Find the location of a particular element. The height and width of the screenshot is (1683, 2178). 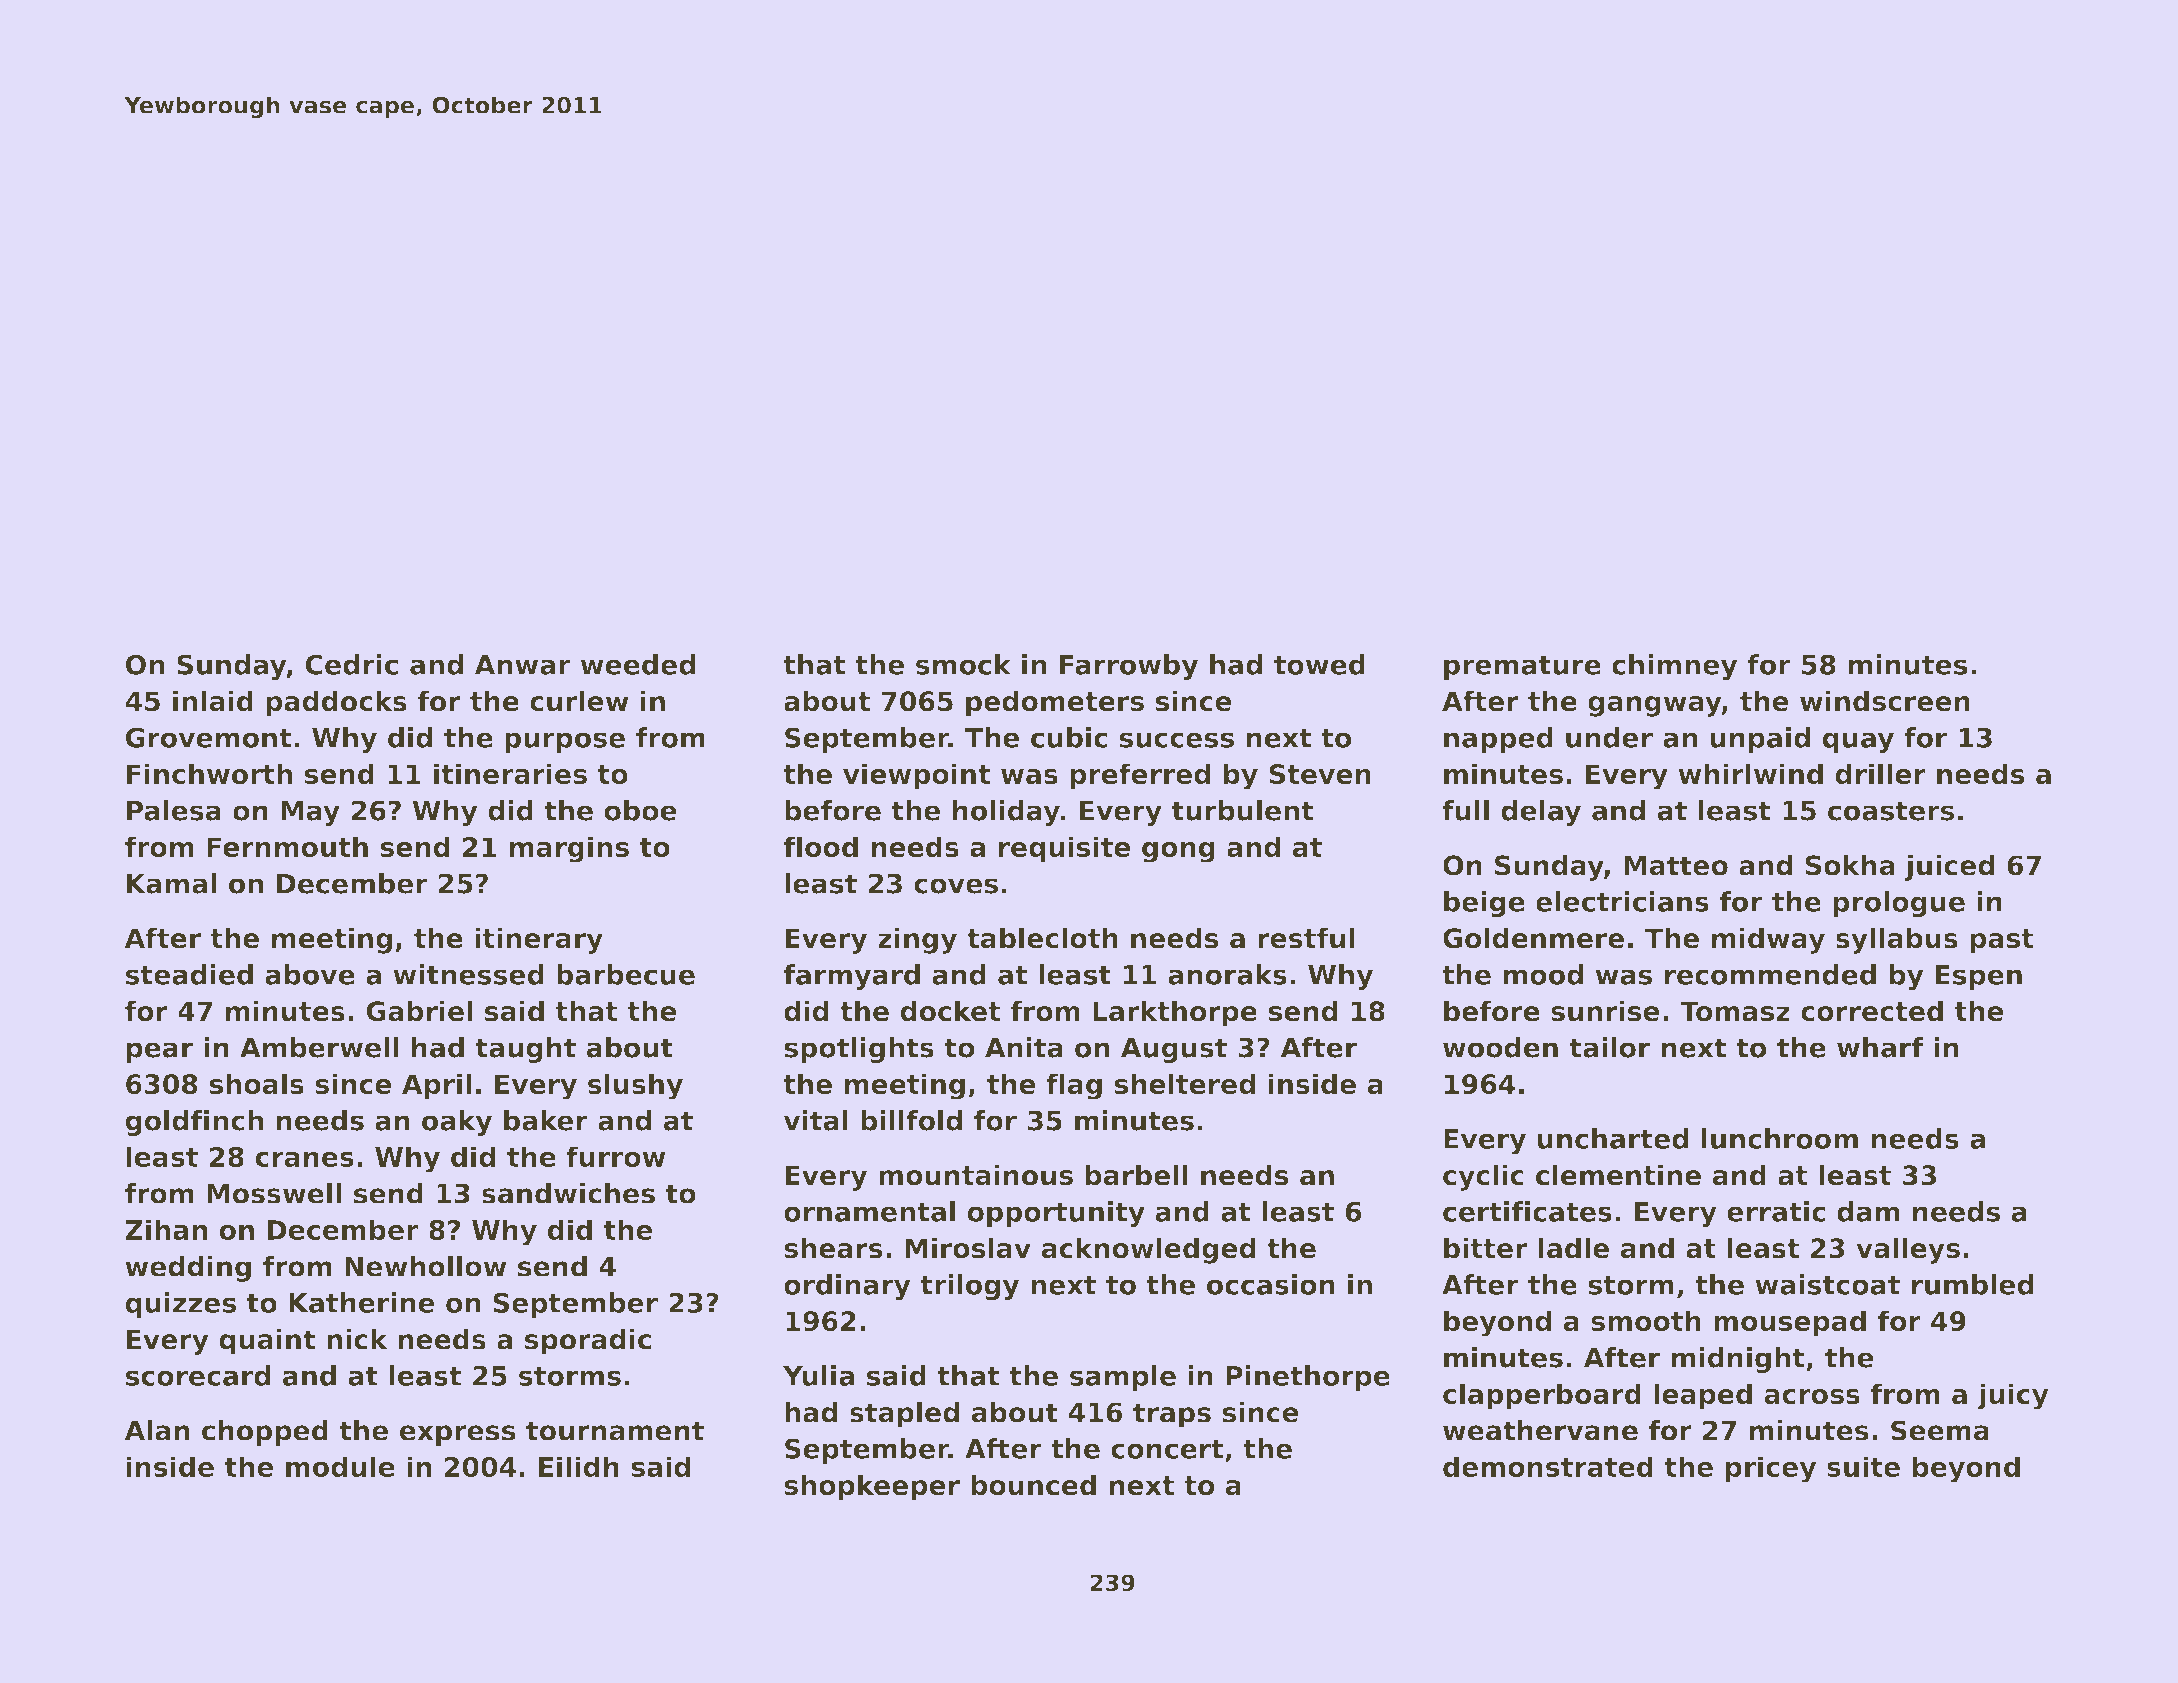

uncharted is located at coordinates (1613, 1138).
